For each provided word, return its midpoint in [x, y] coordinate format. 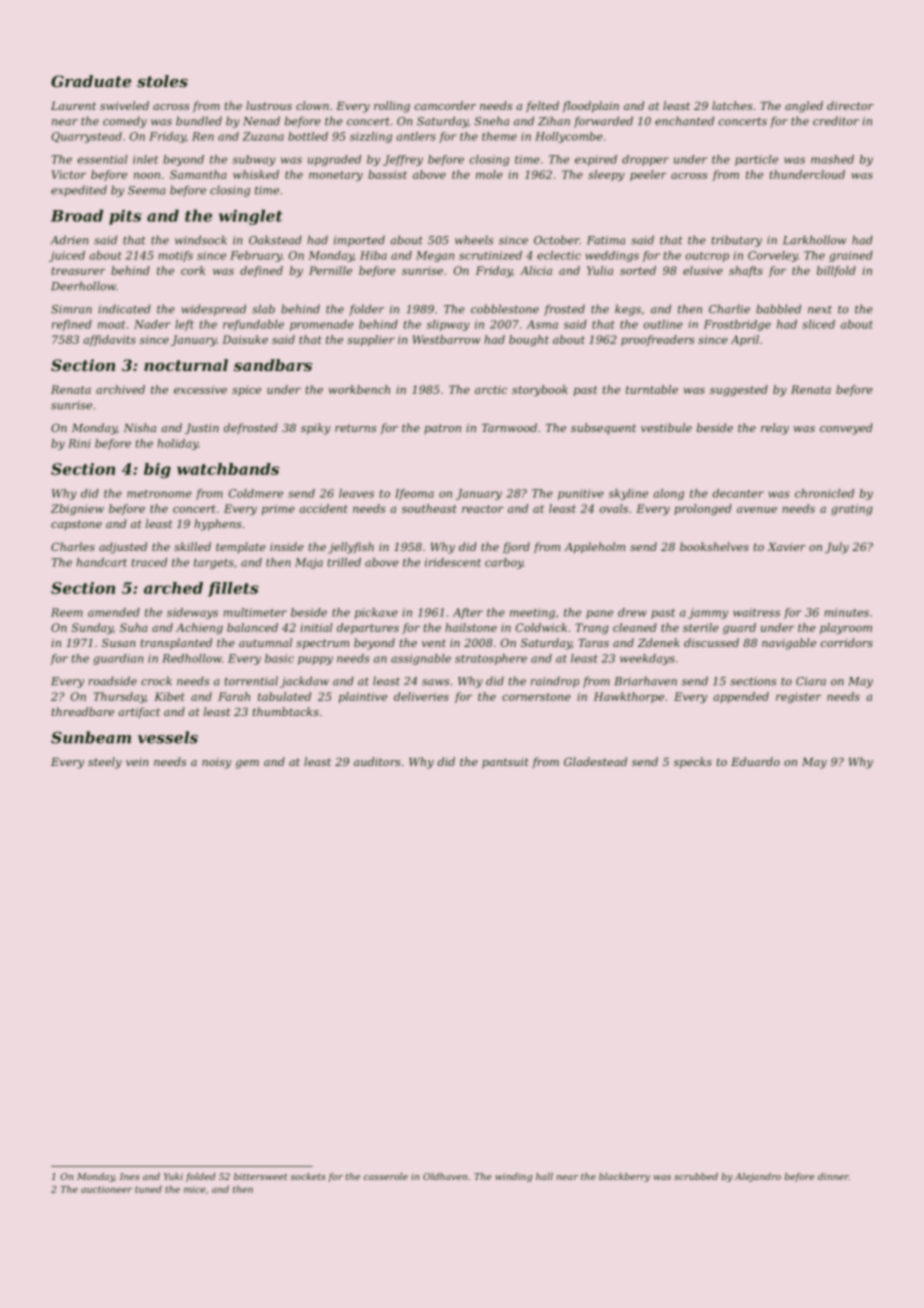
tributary [737, 241]
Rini [79, 443]
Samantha [198, 174]
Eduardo [755, 761]
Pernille [330, 270]
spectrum [322, 644]
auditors [377, 761]
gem [247, 764]
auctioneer [106, 1189]
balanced [252, 627]
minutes [846, 612]
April [745, 340]
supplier [371, 340]
